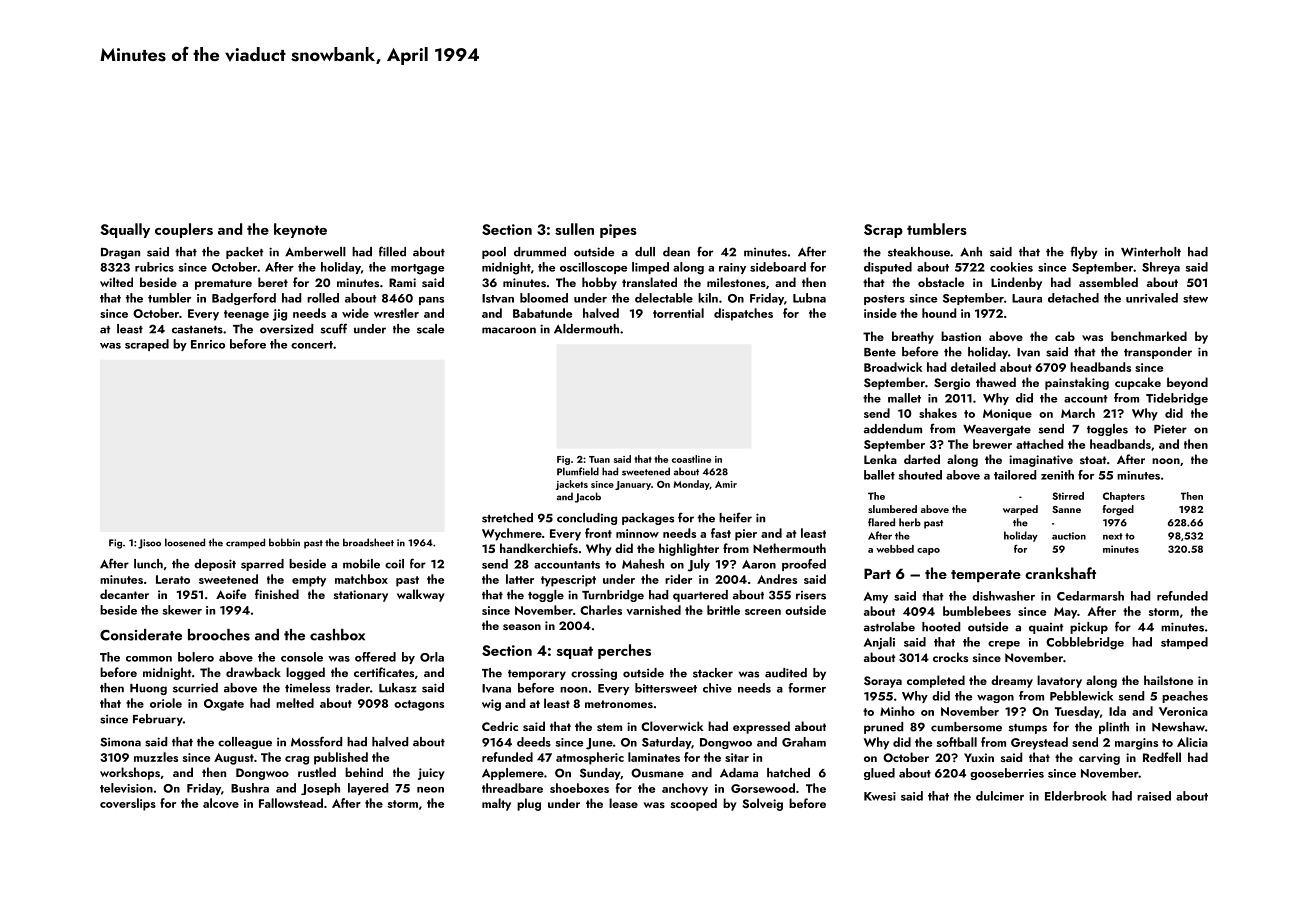  Describe the element at coordinates (726, 484) in the image. I see `Amir` at that location.
